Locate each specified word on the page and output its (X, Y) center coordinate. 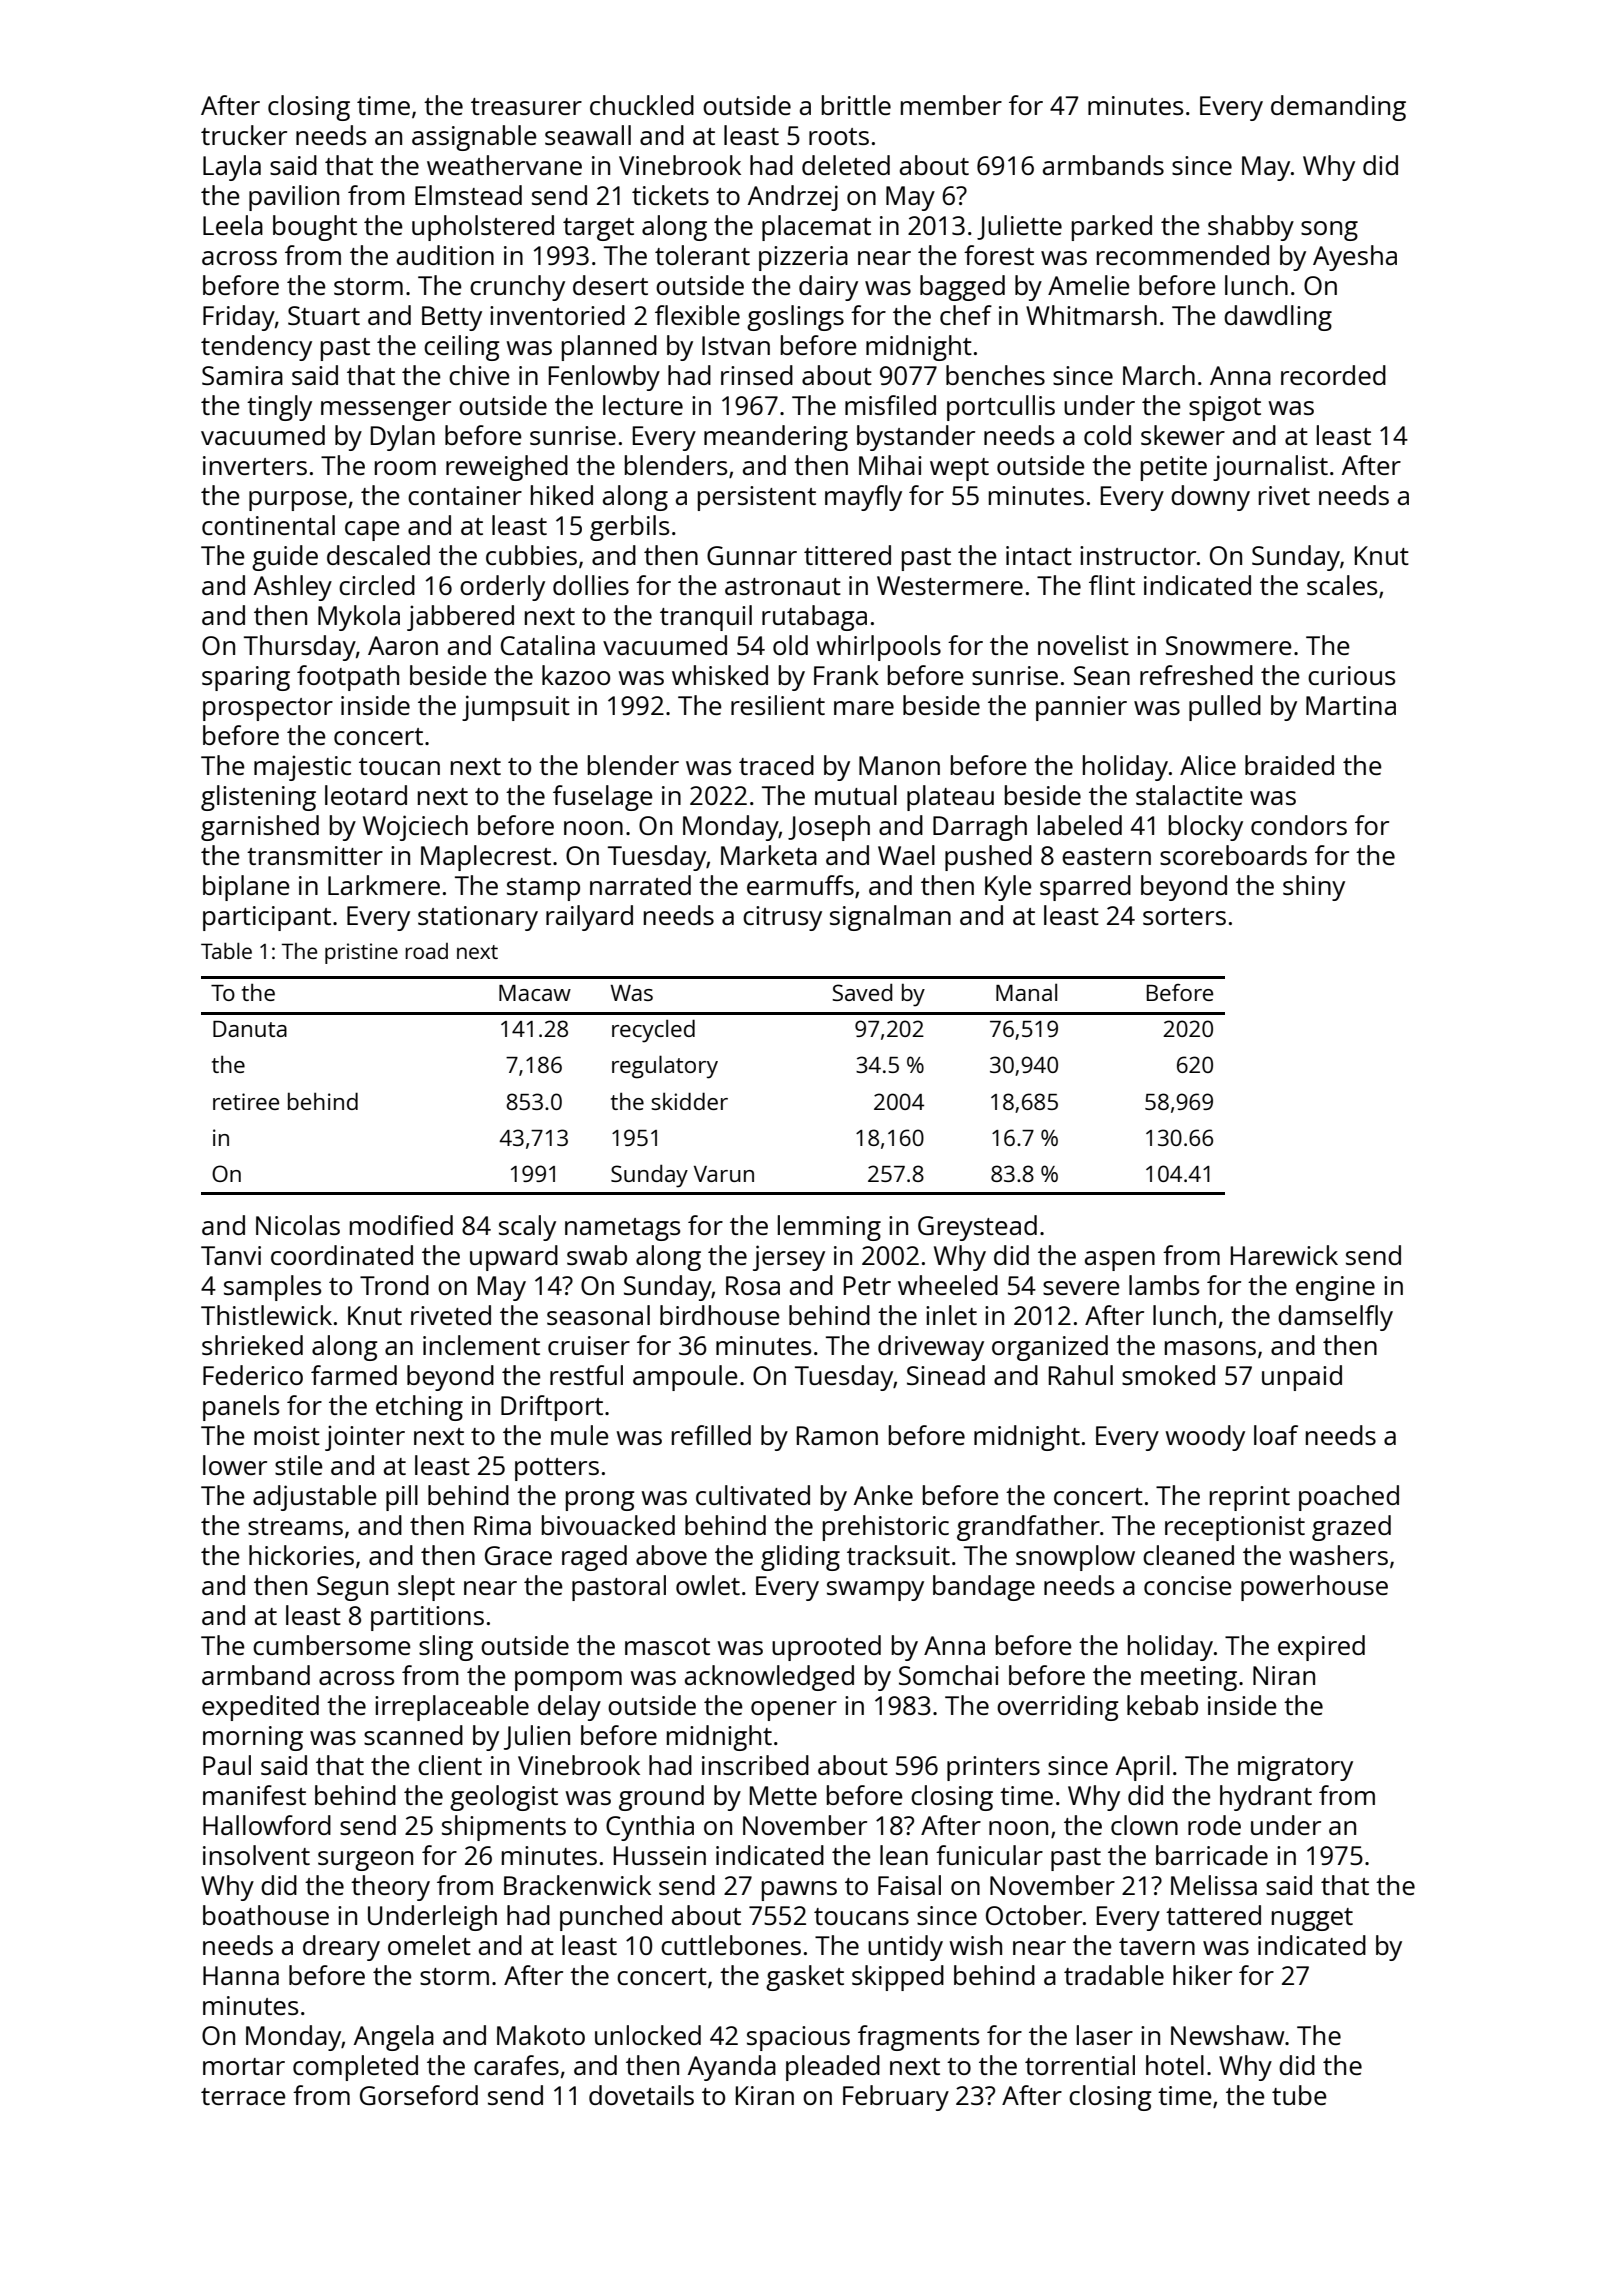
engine (1335, 1288)
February (896, 2098)
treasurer (526, 106)
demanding (1338, 108)
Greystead (977, 1228)
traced (776, 765)
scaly (527, 1228)
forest (999, 255)
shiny (1314, 888)
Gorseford (419, 2095)
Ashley (293, 588)
